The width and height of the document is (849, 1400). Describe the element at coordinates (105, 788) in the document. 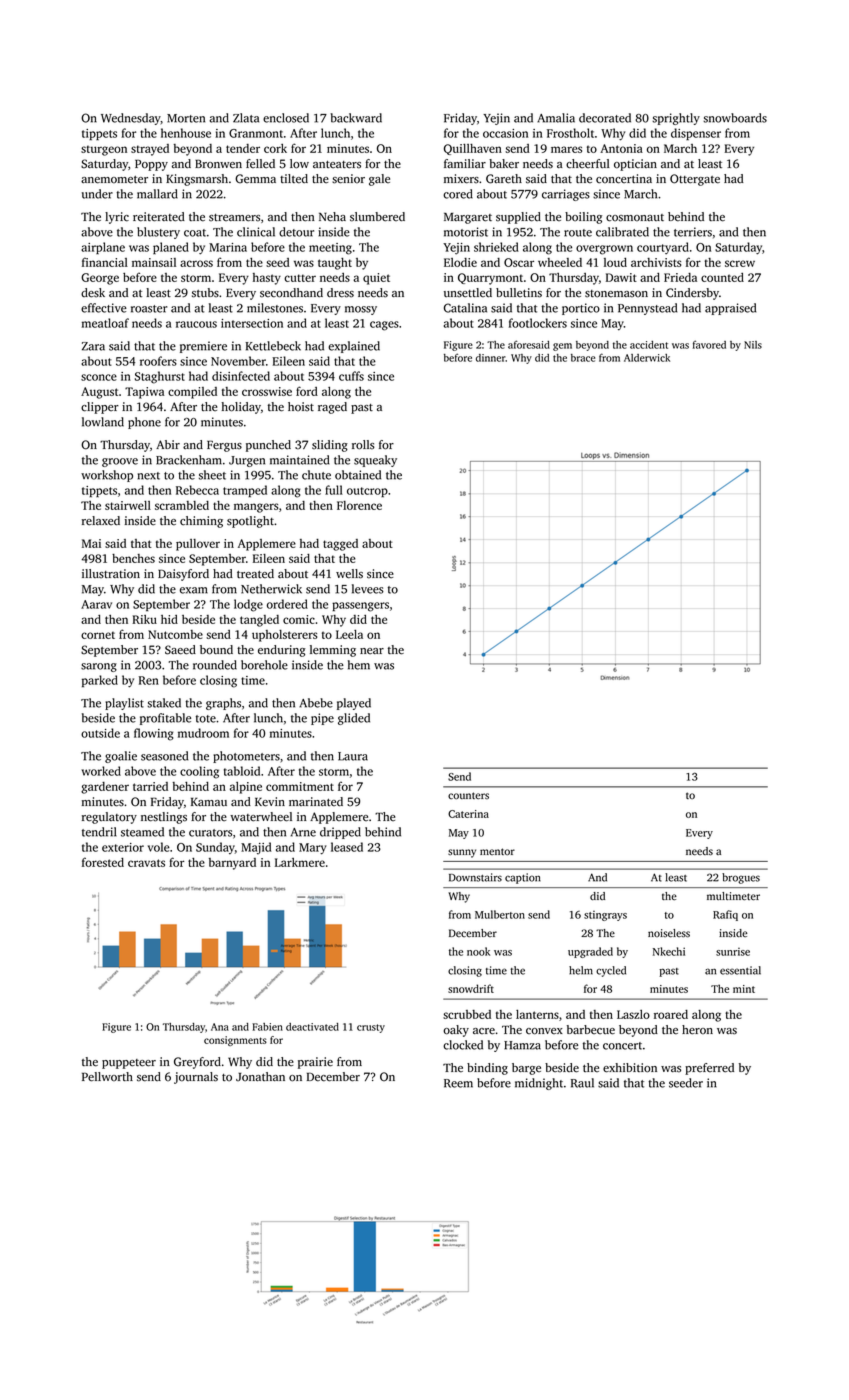

I see `gardener` at that location.
